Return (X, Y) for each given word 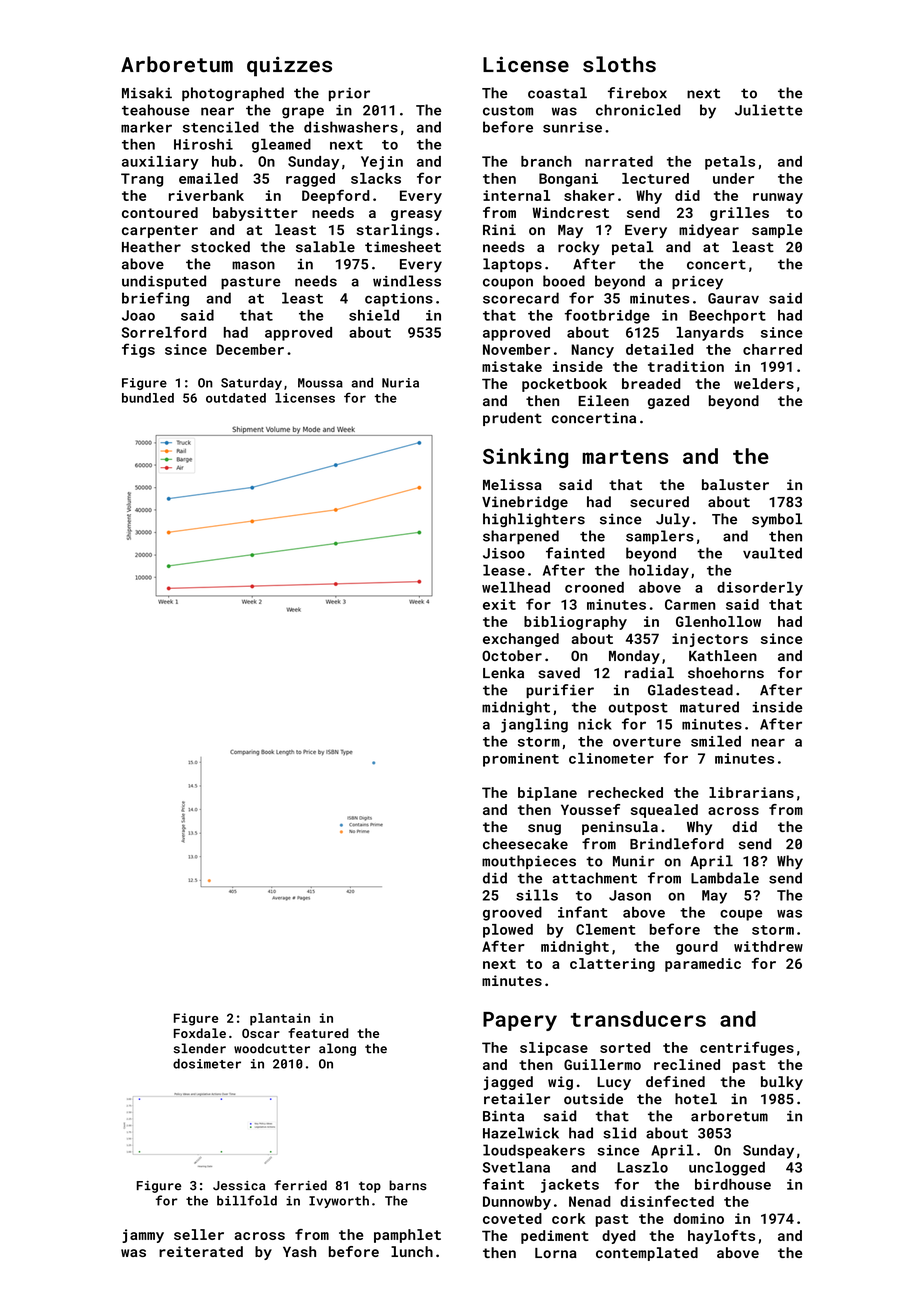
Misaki (147, 93)
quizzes (289, 66)
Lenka (503, 673)
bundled (148, 398)
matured (709, 707)
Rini (499, 229)
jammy (143, 1236)
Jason (630, 895)
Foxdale (200, 1033)
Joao (138, 315)
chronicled (638, 110)
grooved (512, 913)
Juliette (769, 110)
